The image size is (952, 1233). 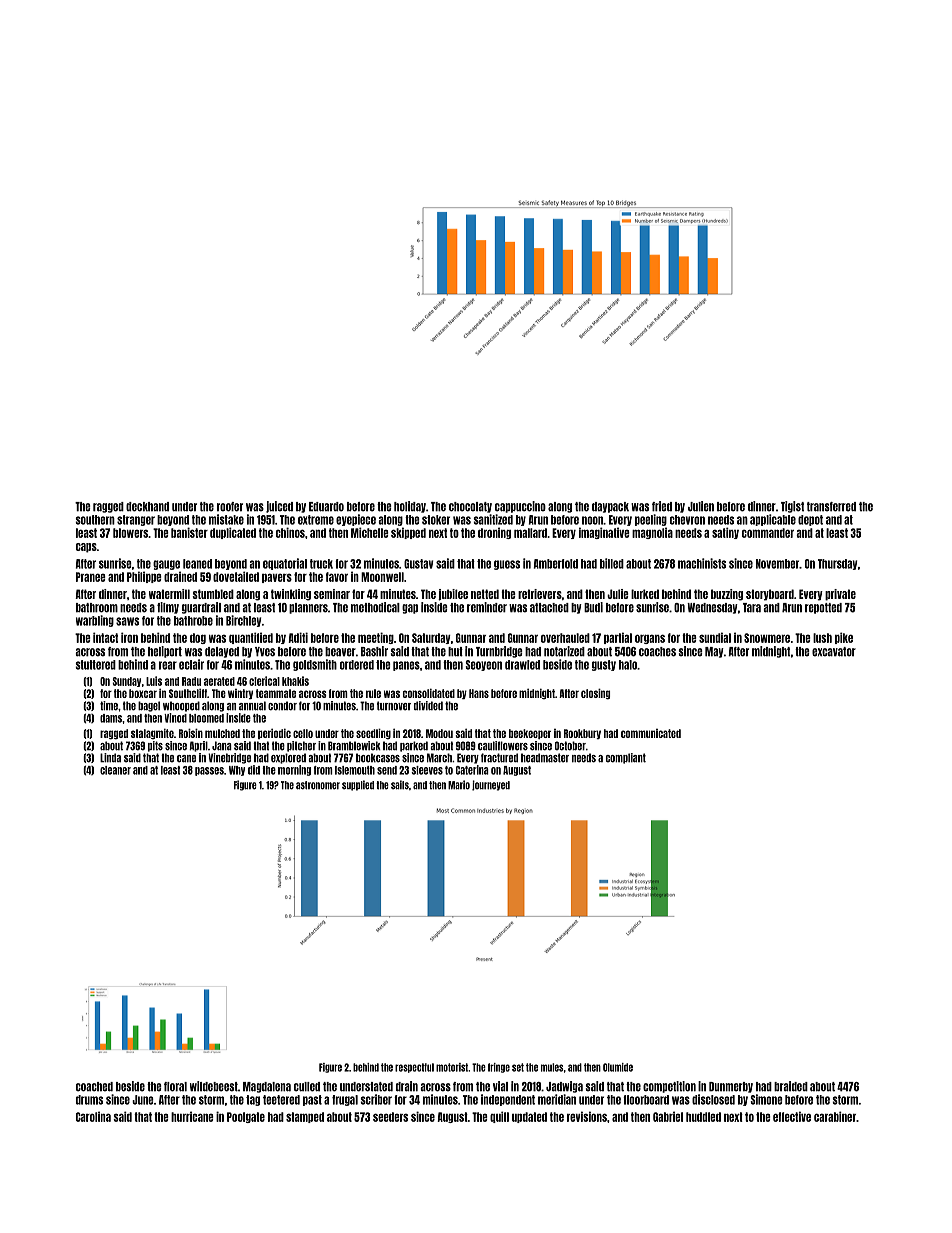 I want to click on Carolina, so click(x=93, y=1116).
